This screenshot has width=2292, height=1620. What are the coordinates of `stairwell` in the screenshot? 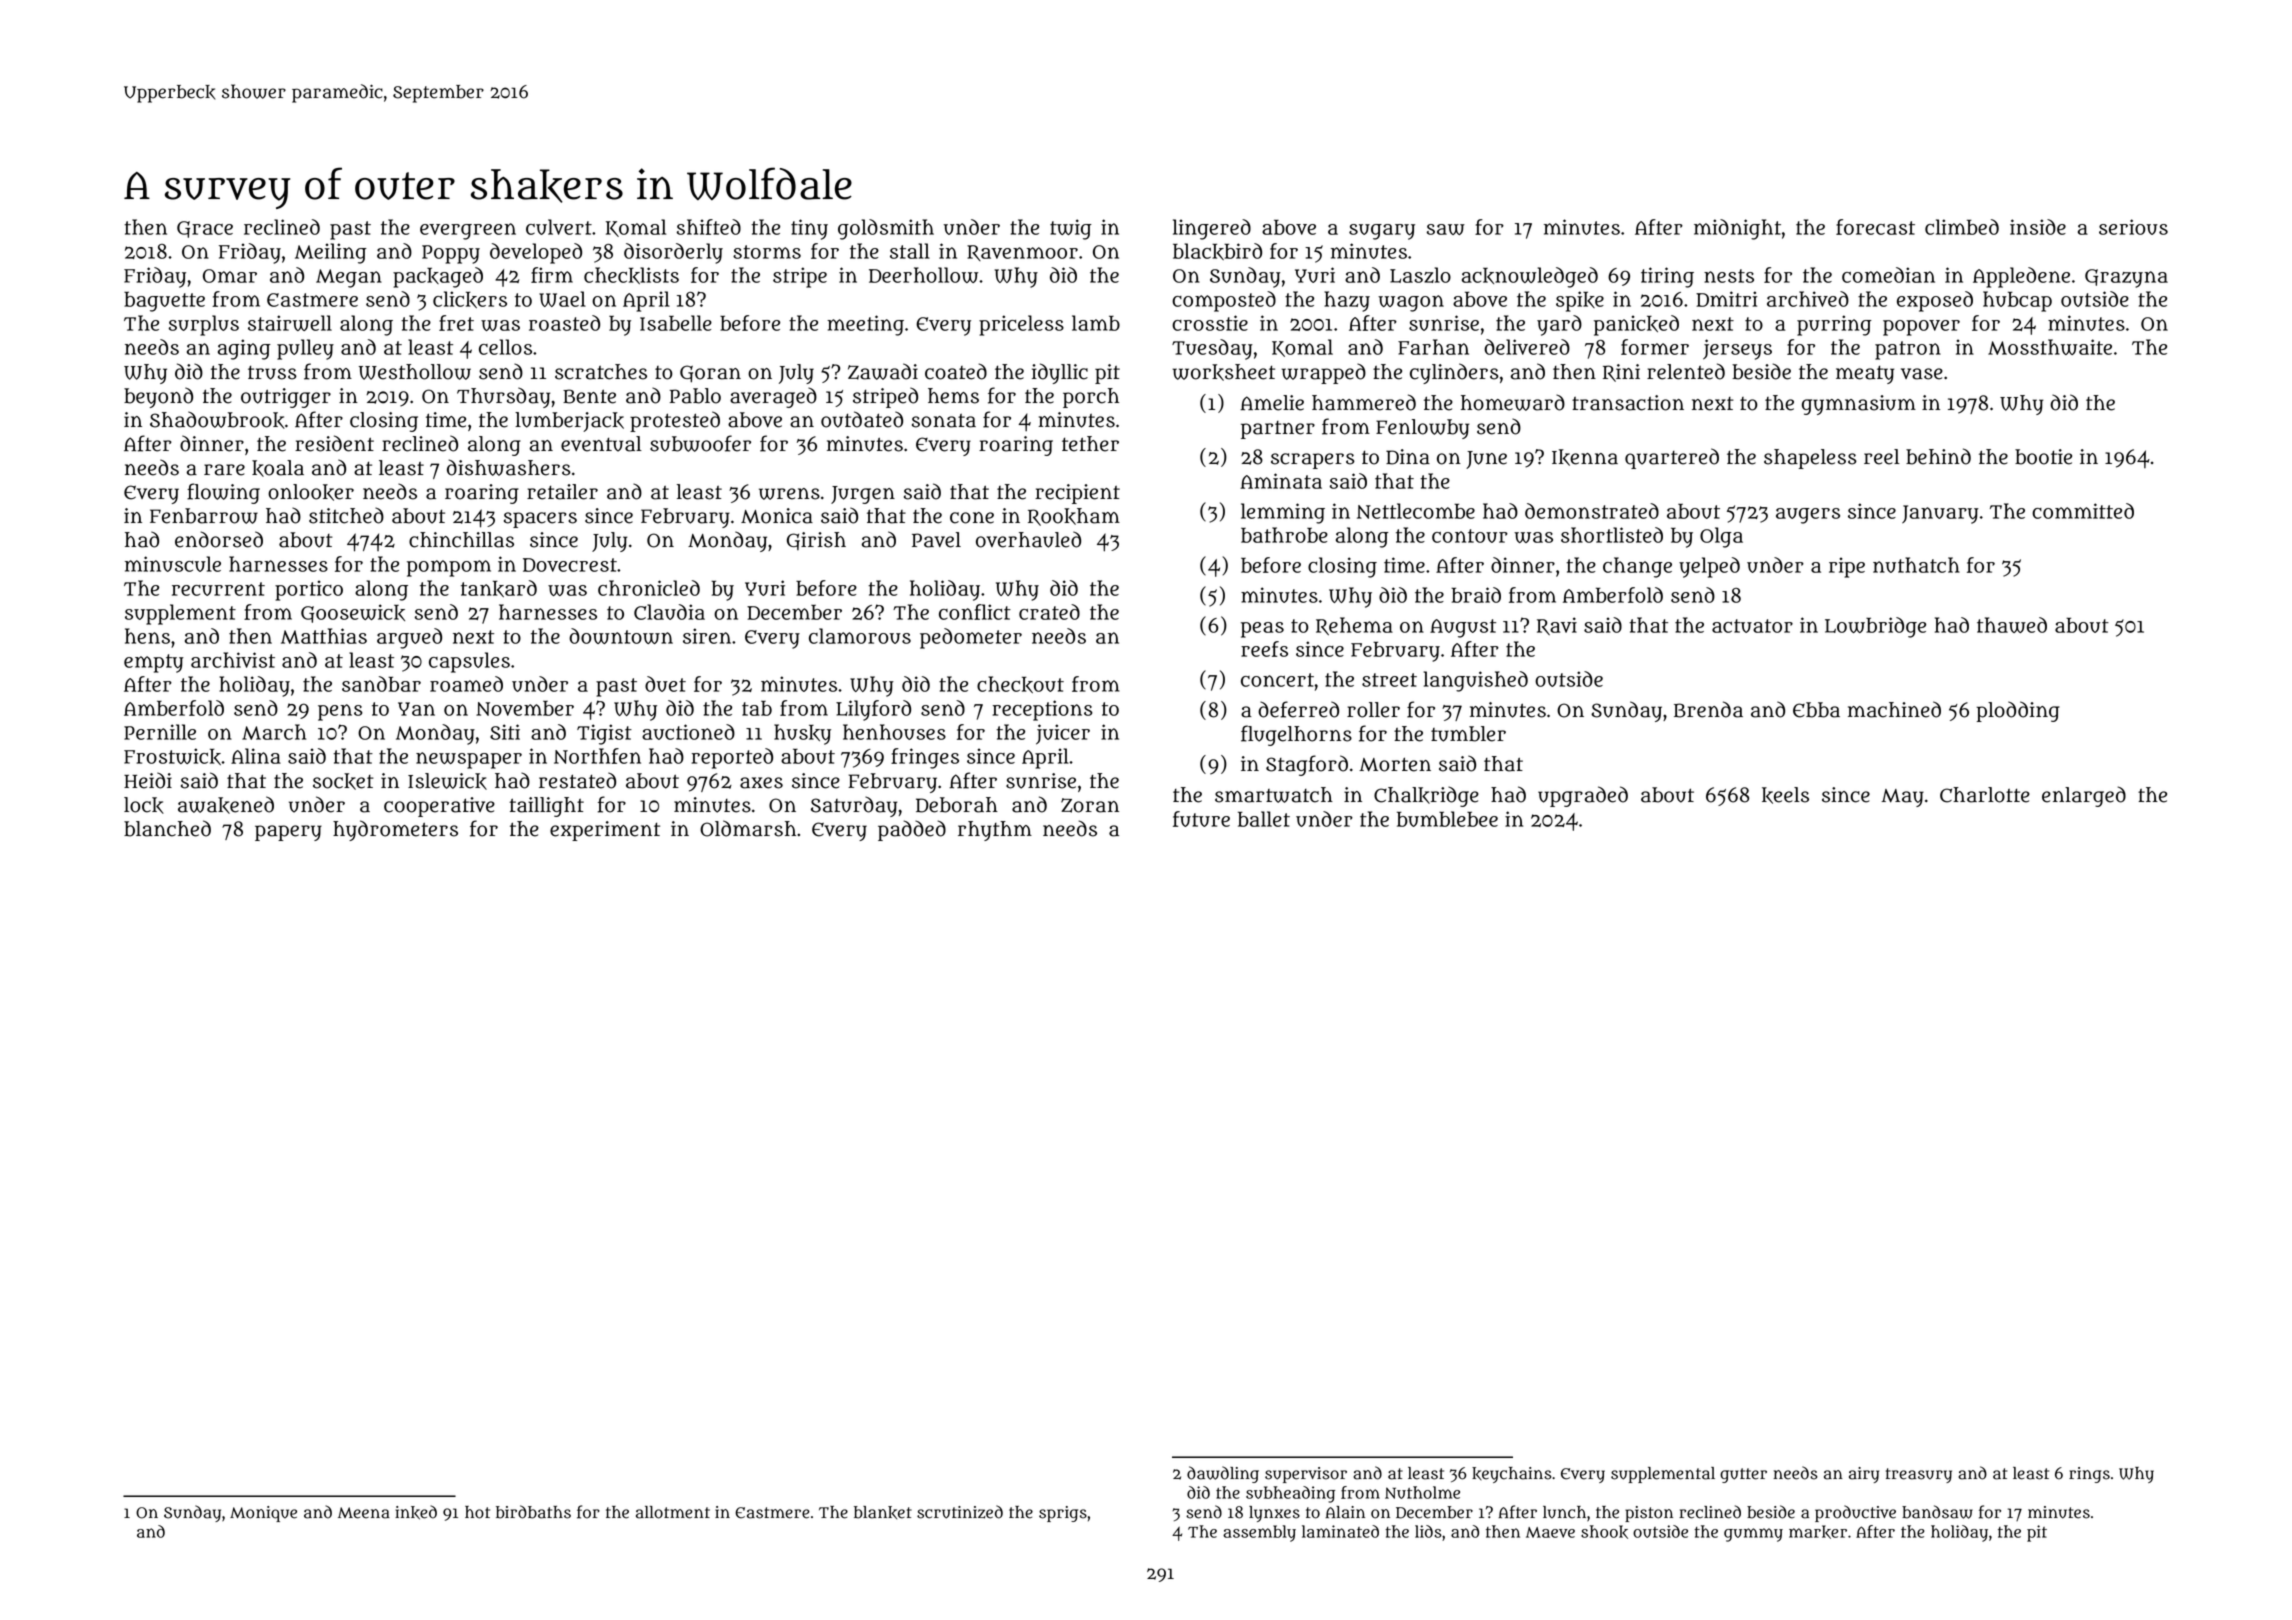 It's located at (290, 323).
